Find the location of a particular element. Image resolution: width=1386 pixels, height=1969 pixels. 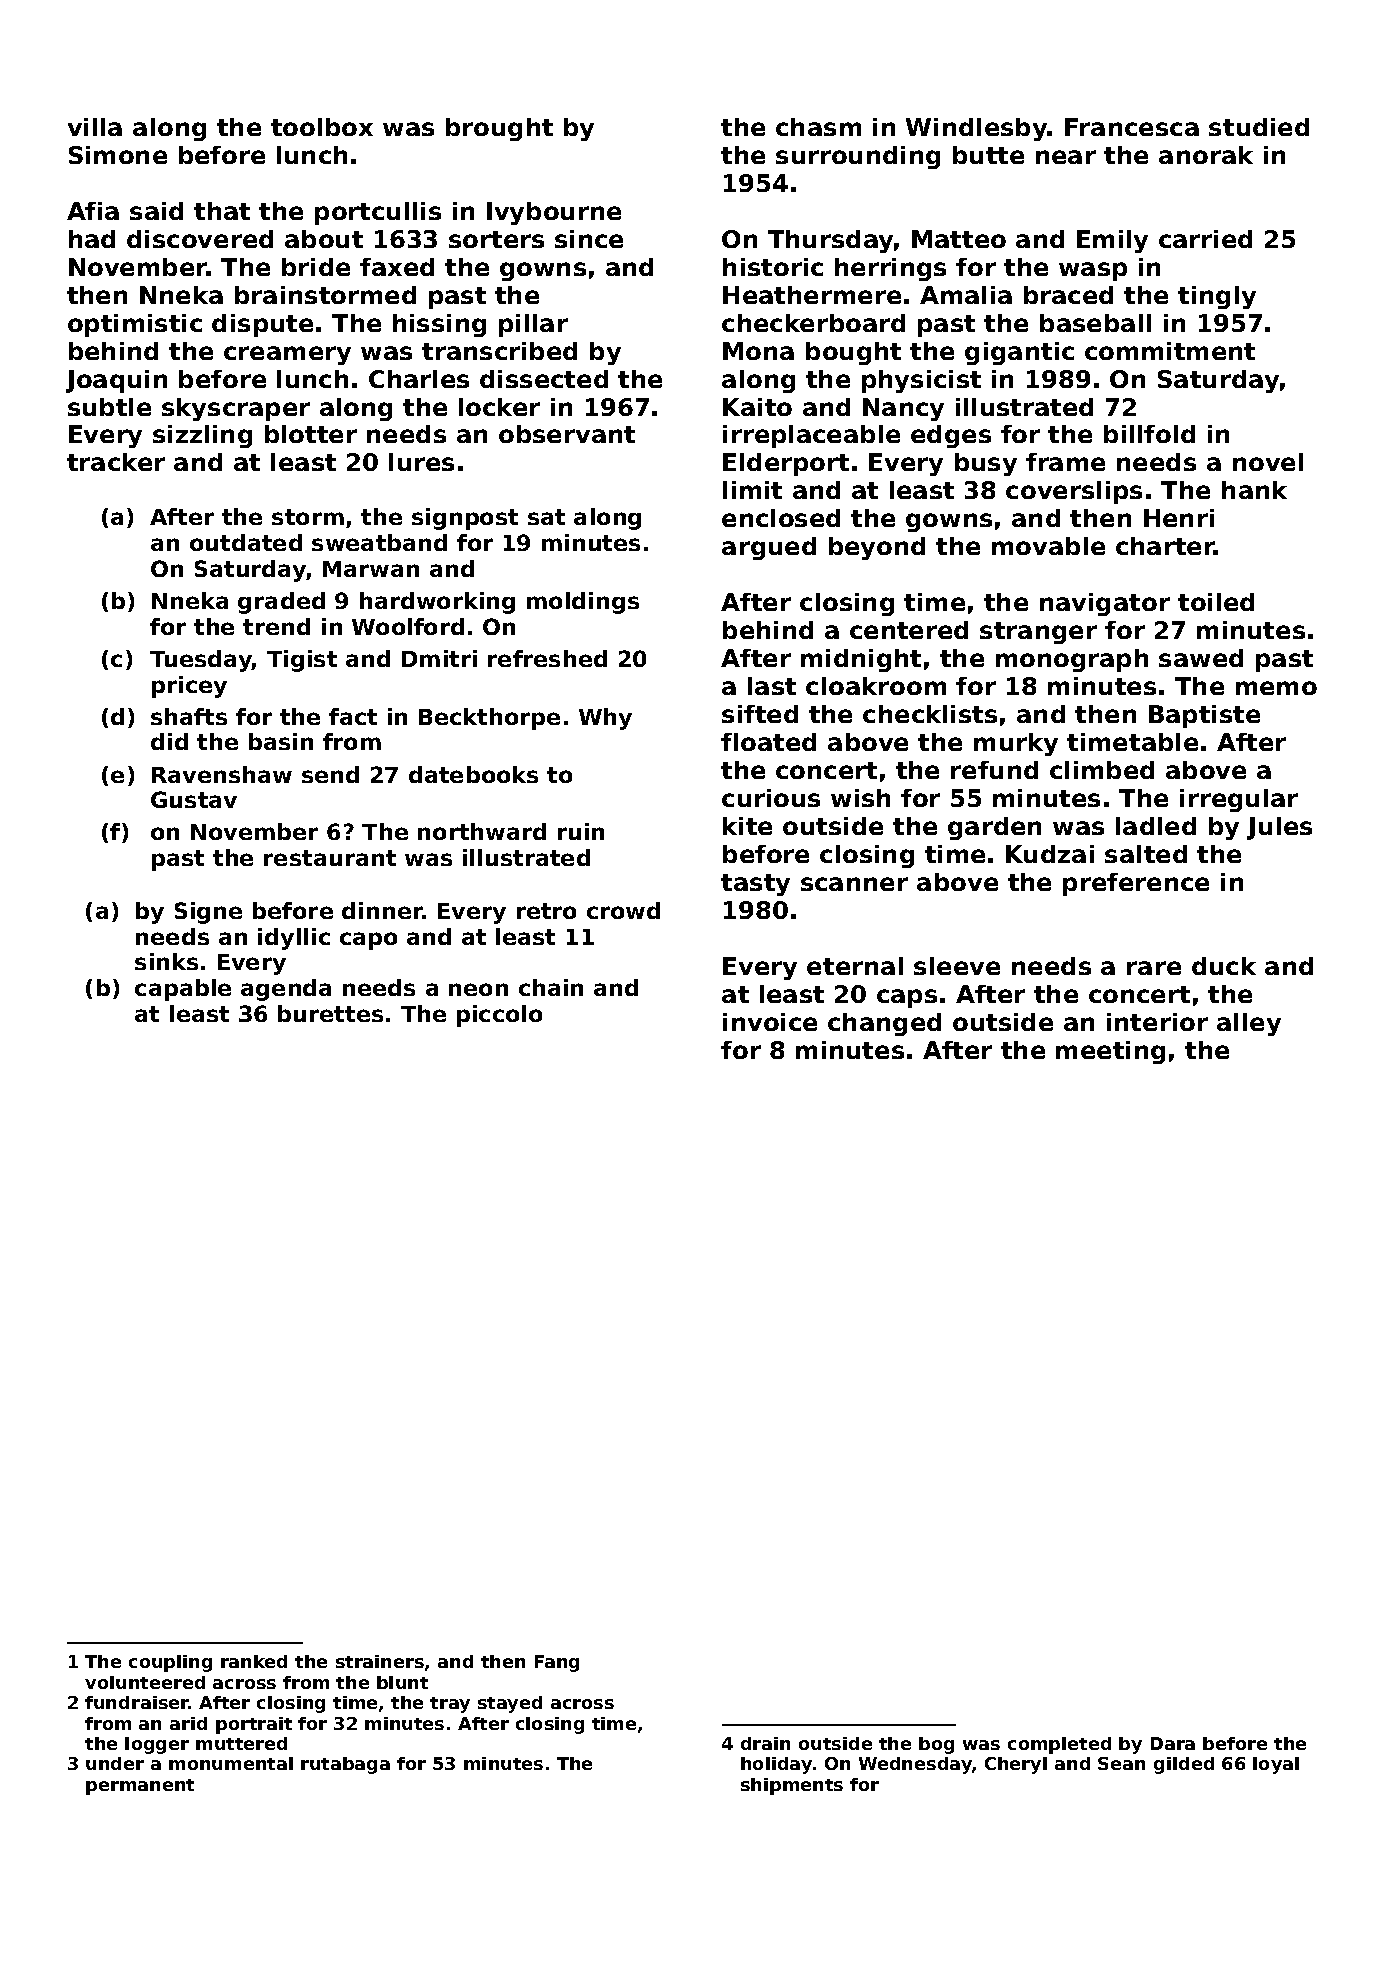

permanent is located at coordinates (140, 1787).
